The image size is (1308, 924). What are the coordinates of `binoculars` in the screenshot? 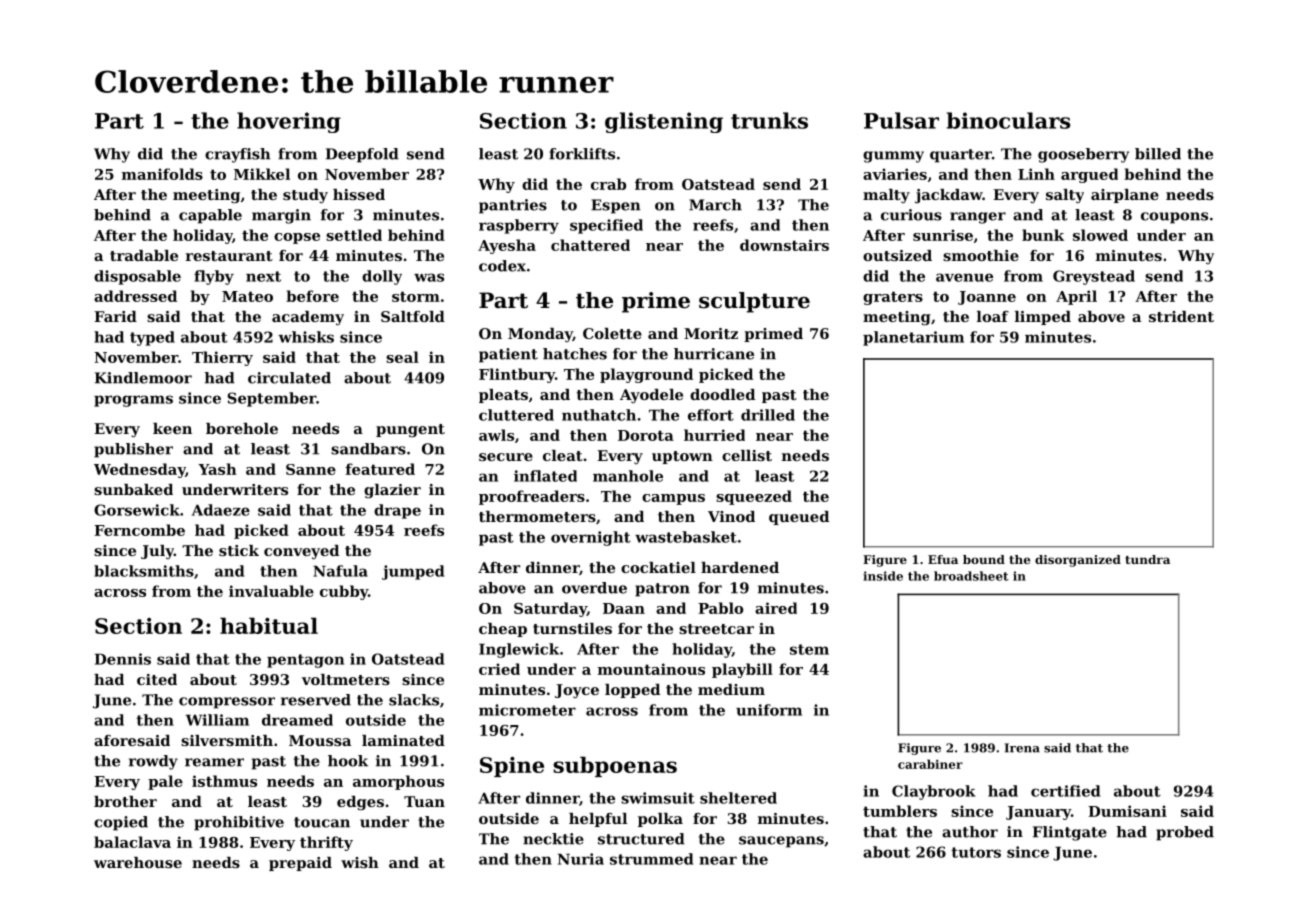 It's located at (1008, 120).
